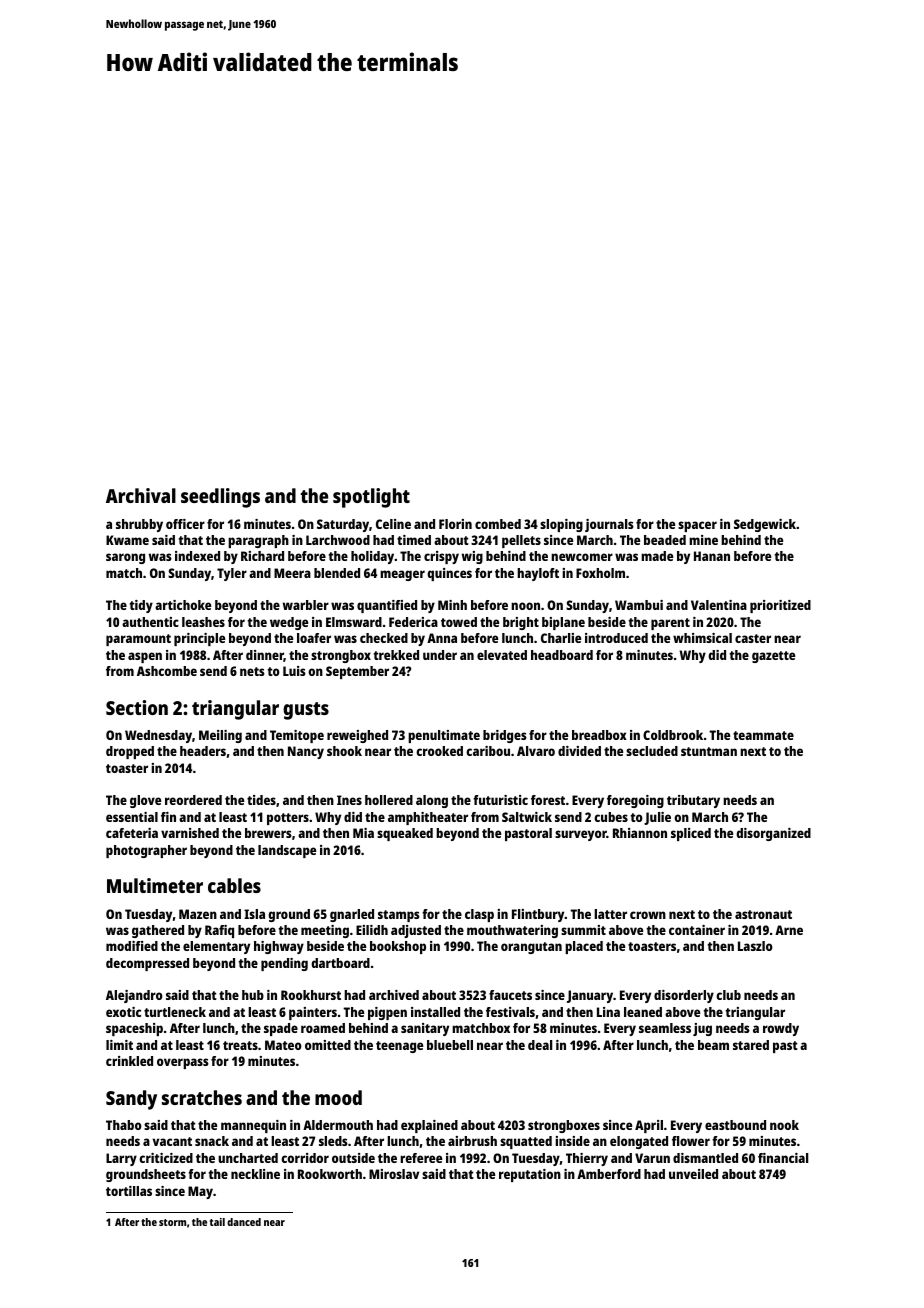 This document has width=924, height=1308. Describe the element at coordinates (393, 524) in the document. I see `Celine` at that location.
